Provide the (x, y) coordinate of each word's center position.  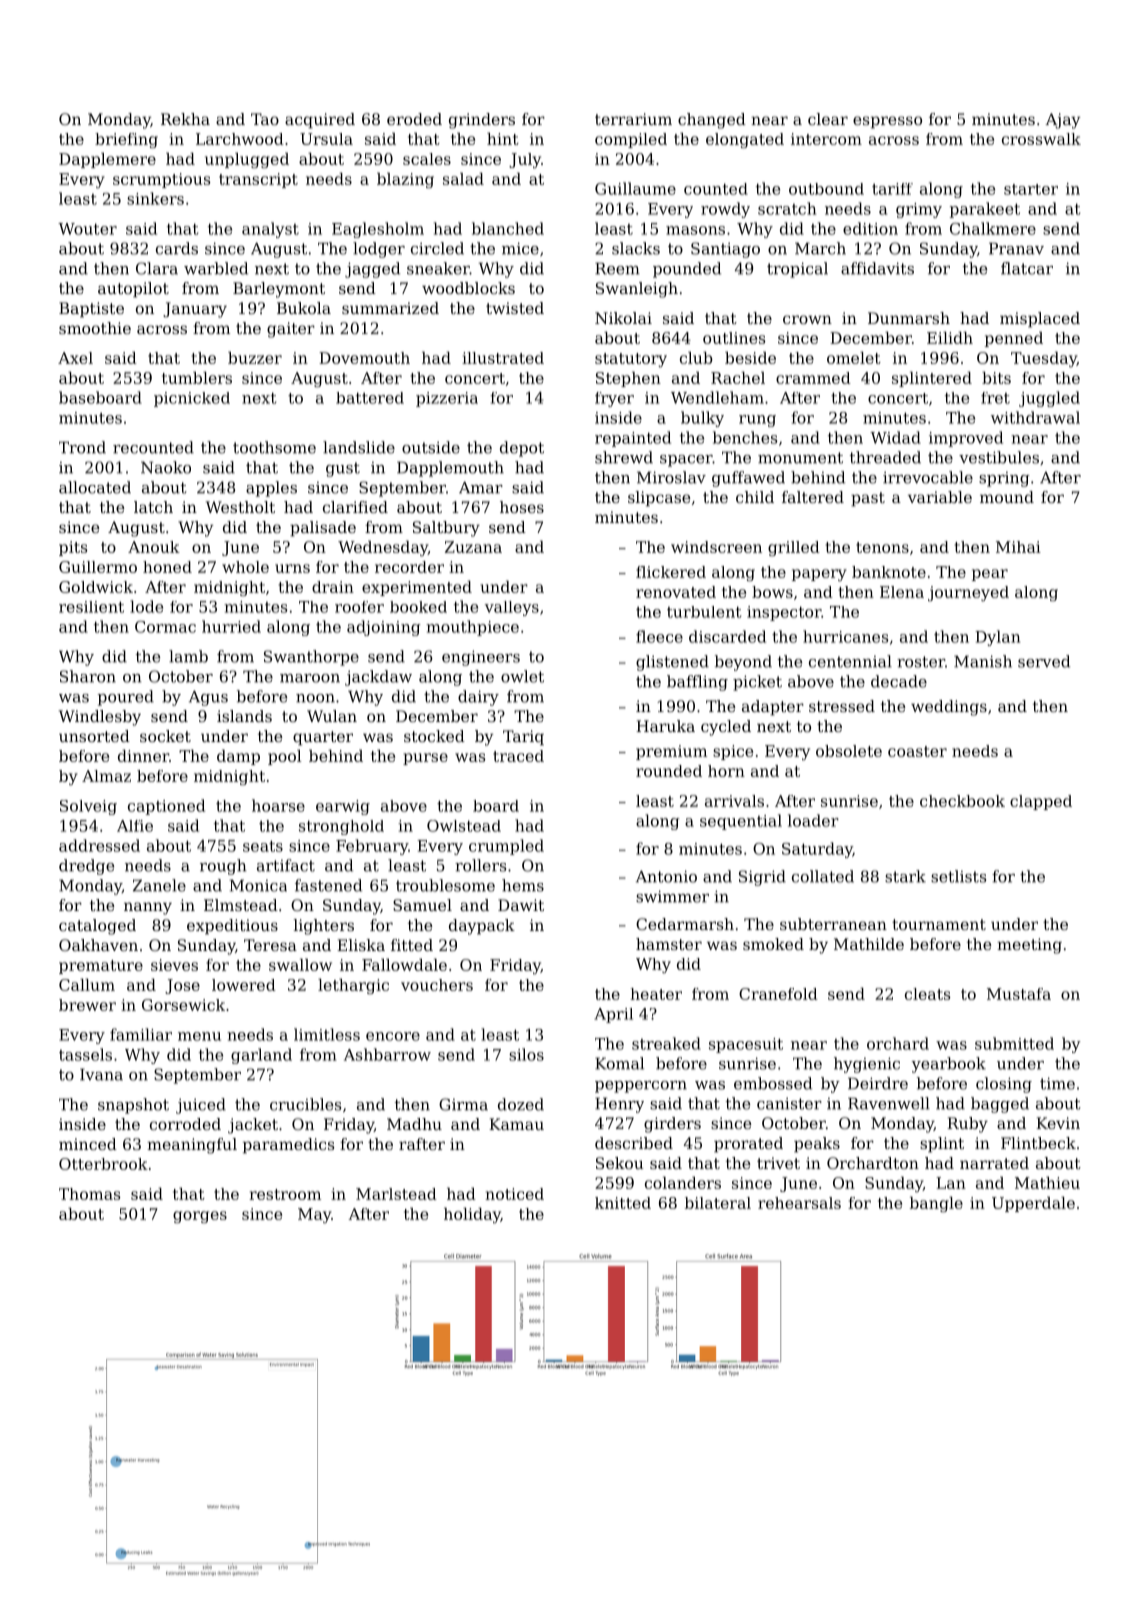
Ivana (101, 1074)
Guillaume (635, 188)
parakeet (985, 210)
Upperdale (1033, 1204)
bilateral (718, 1203)
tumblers (197, 377)
